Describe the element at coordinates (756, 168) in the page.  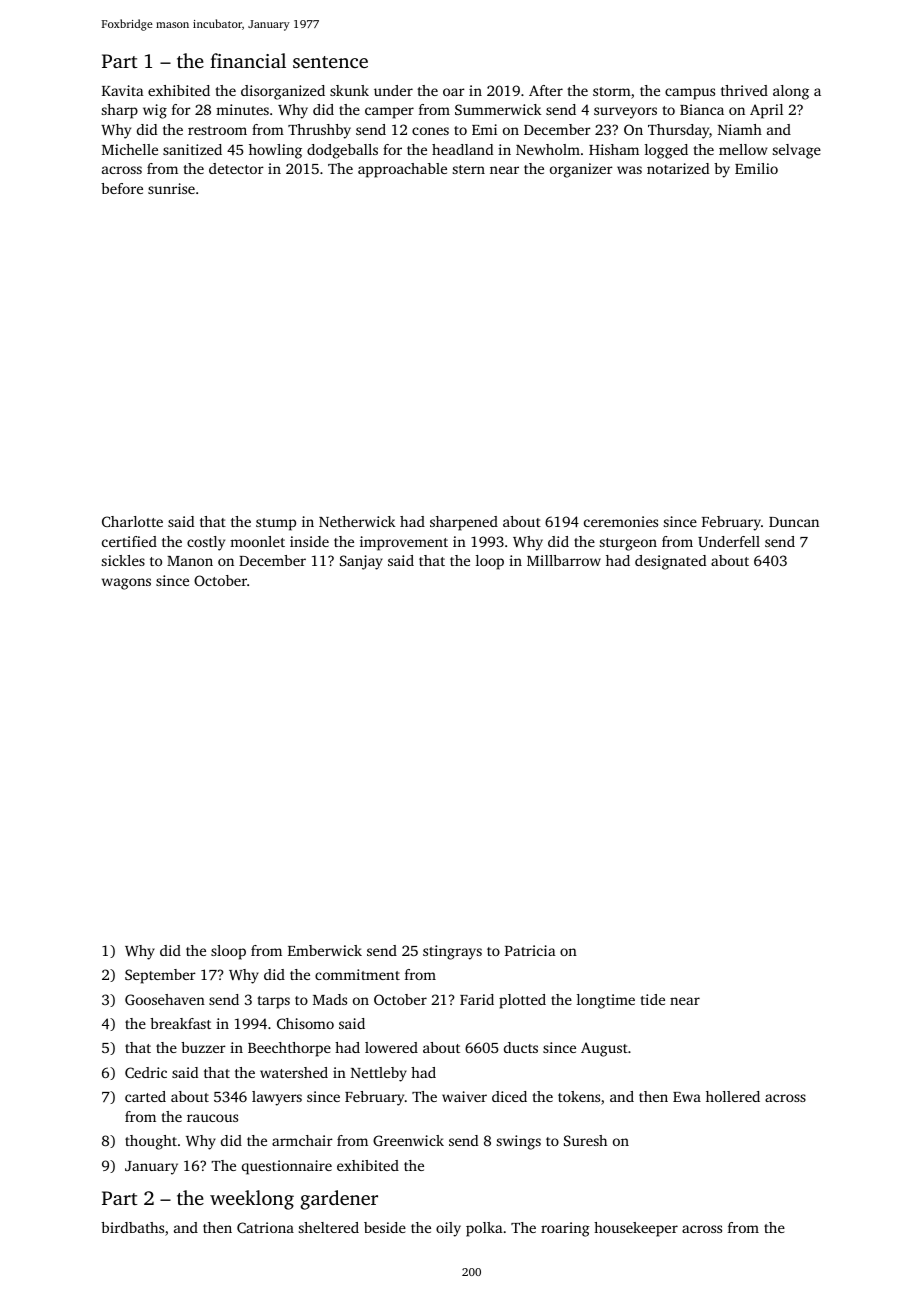
I see `Emilio` at that location.
